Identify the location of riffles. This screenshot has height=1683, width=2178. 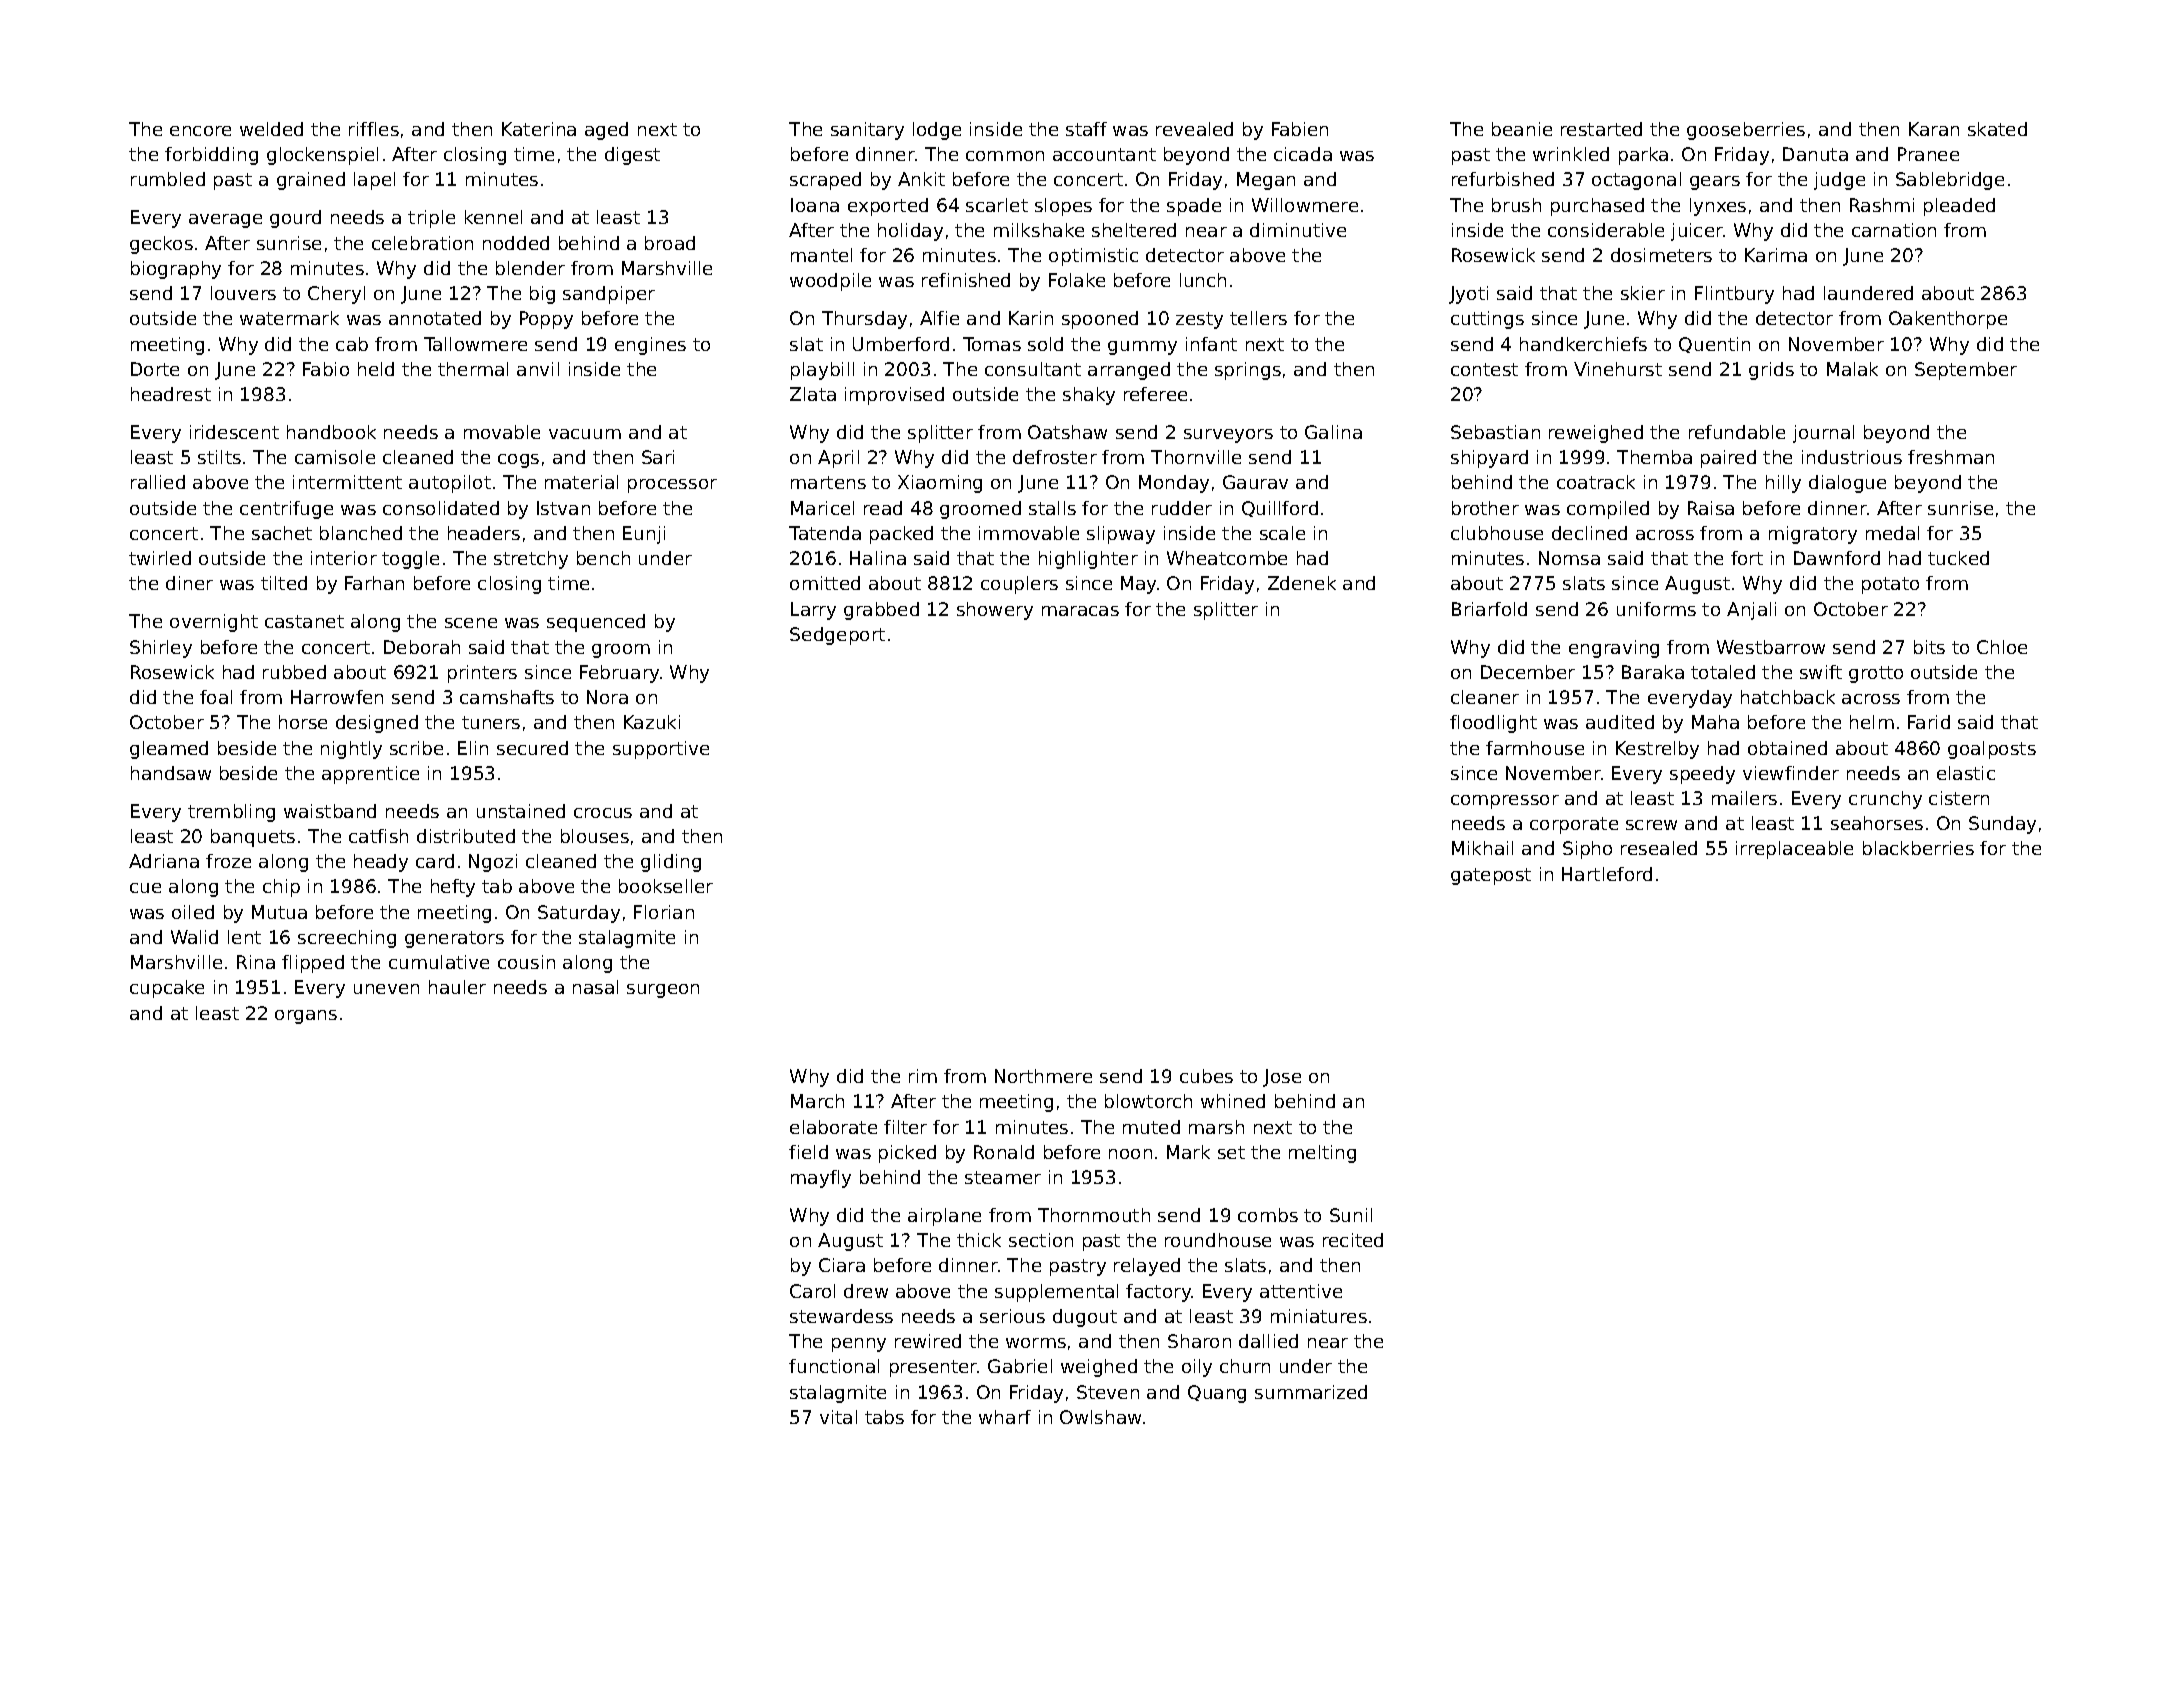
(374, 129).
